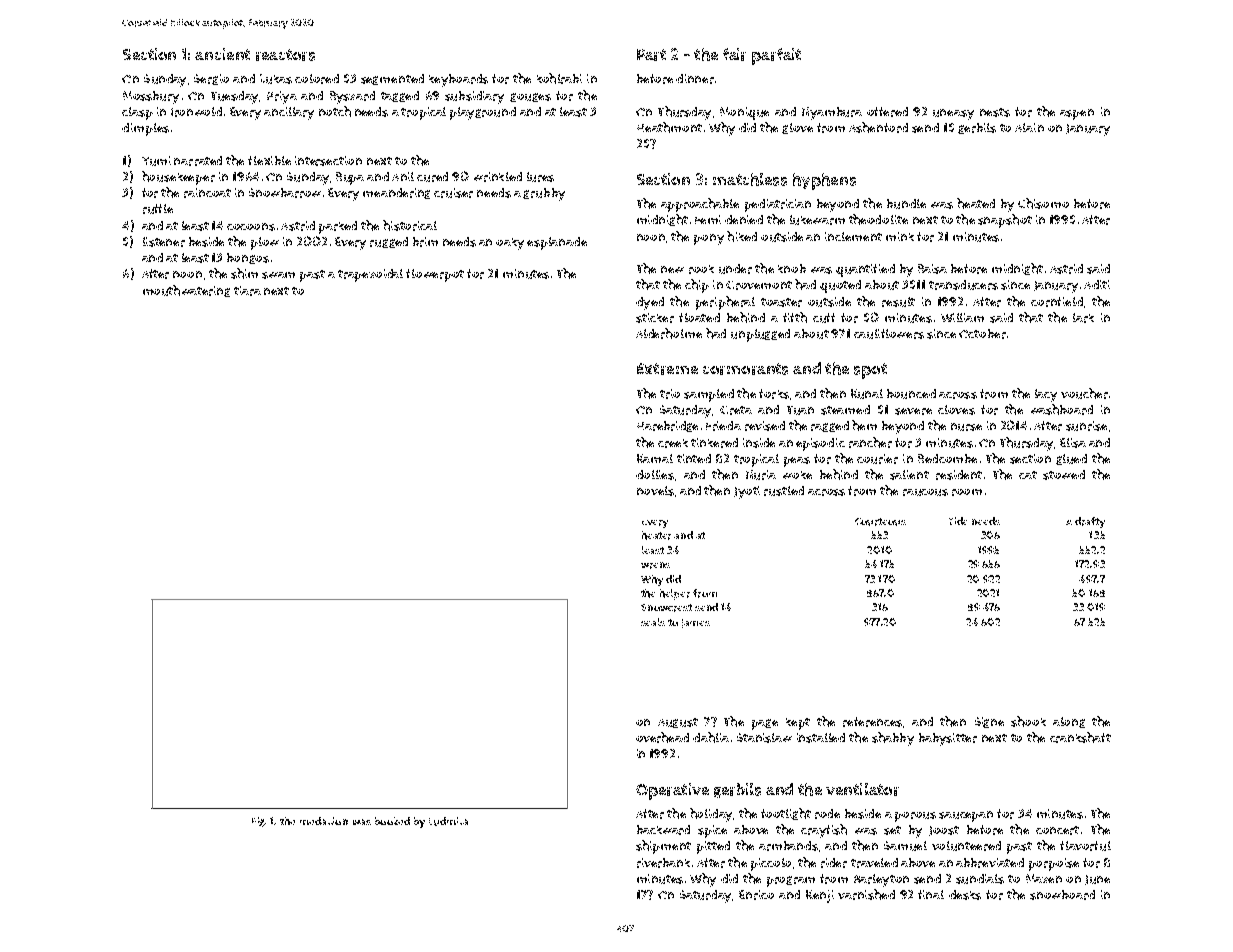 This page has width=1233, height=952. Describe the element at coordinates (186, 291) in the page. I see `mouthwatering` at that location.
